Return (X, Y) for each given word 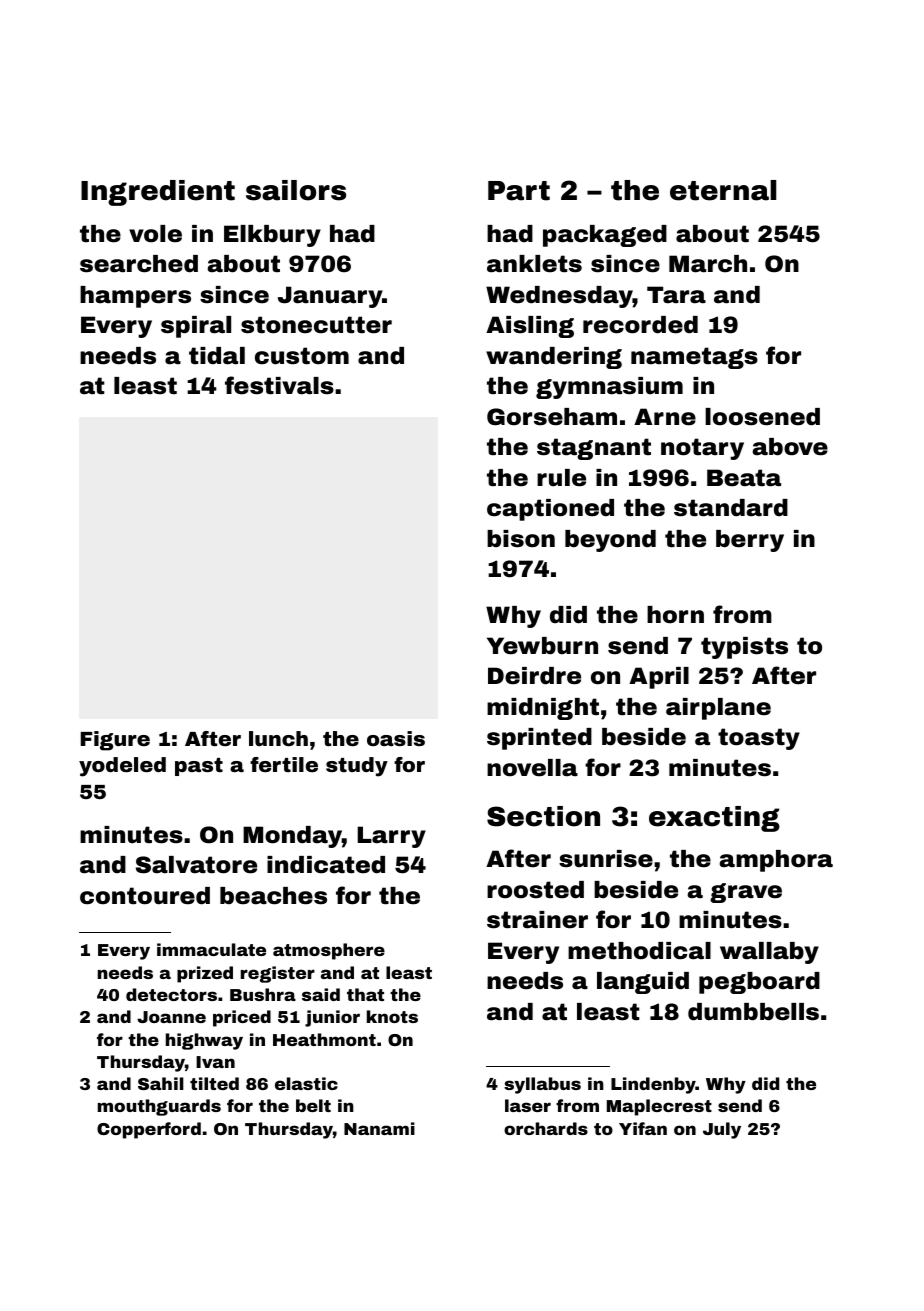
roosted (535, 890)
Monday (292, 837)
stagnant (594, 449)
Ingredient (158, 193)
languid (643, 983)
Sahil (161, 1083)
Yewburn (542, 646)
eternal (723, 190)
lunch (278, 738)
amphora (776, 861)
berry (750, 541)
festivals (279, 385)
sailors (296, 190)
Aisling (530, 327)
